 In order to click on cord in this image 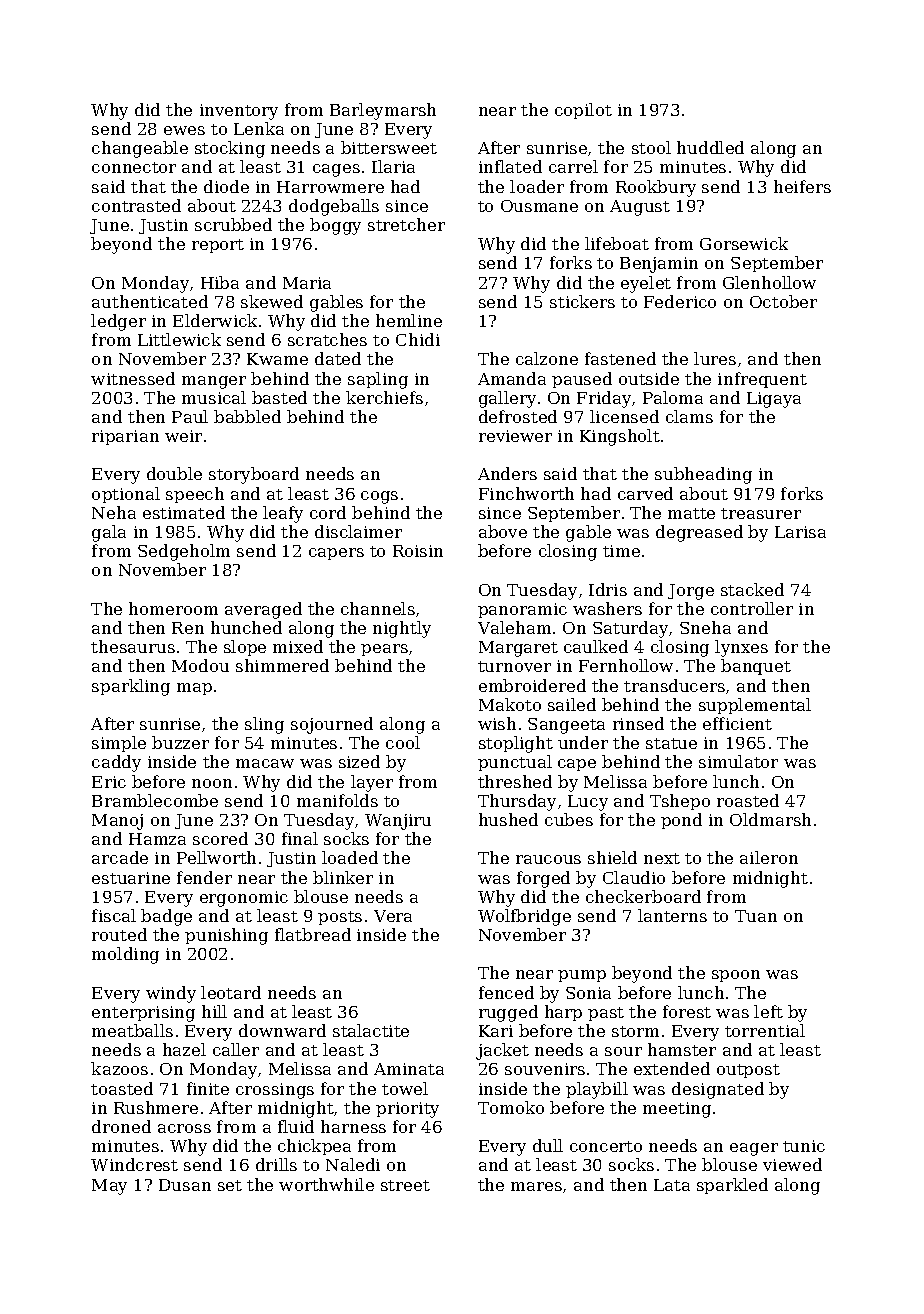, I will do `click(328, 512)`.
